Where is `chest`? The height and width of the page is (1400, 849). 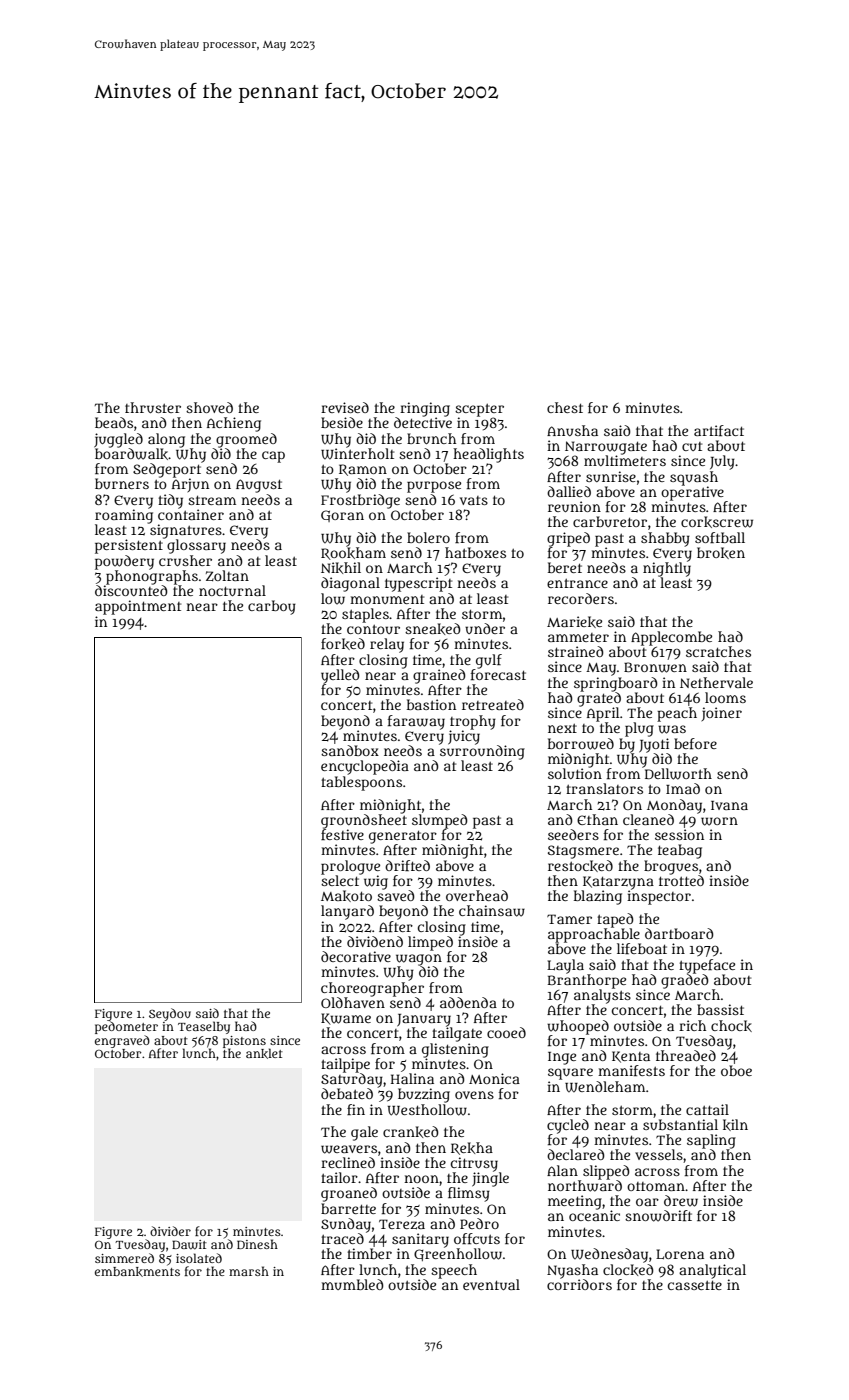
chest is located at coordinates (565, 407).
